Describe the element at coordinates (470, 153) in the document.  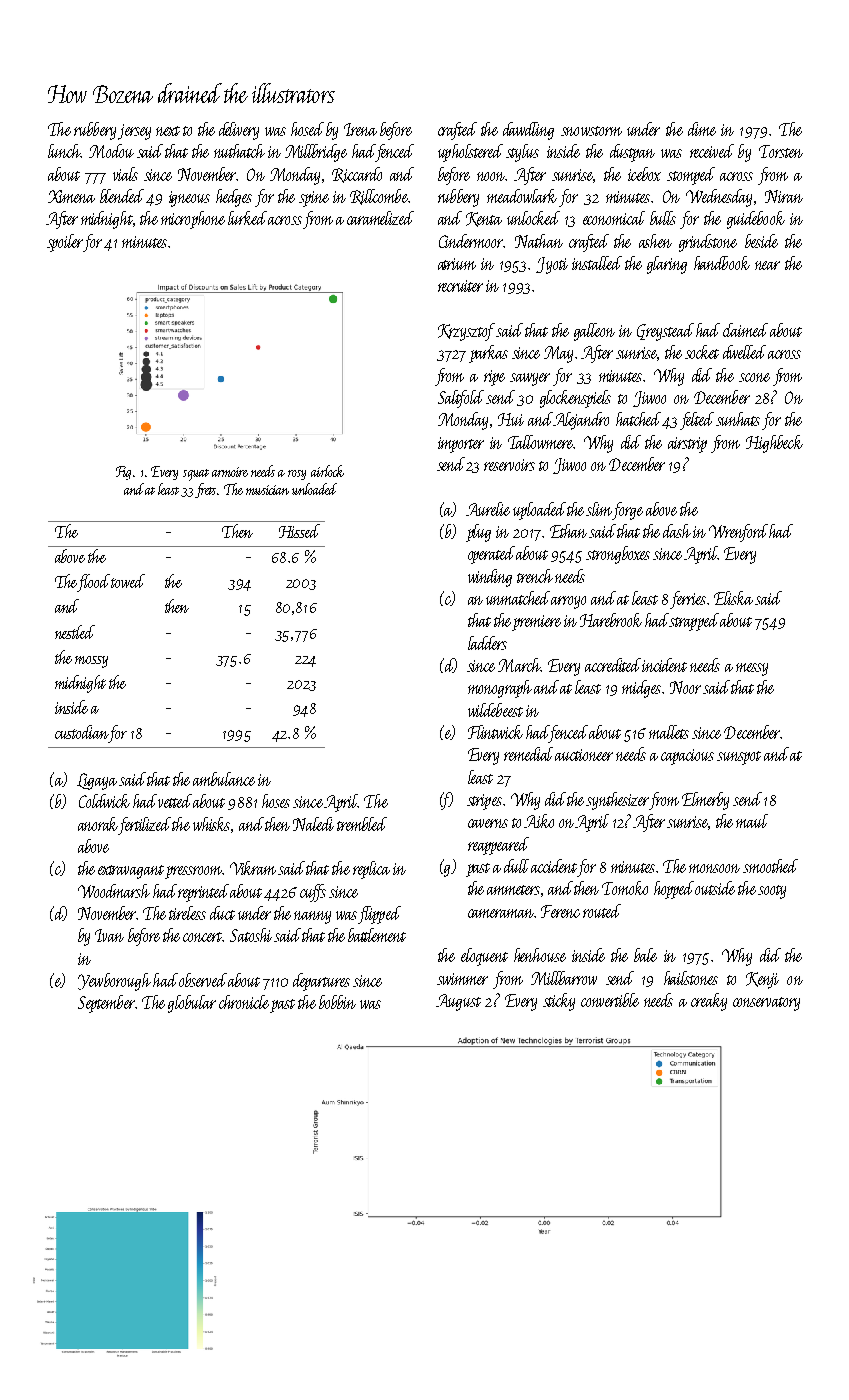
I see `upholstered` at that location.
